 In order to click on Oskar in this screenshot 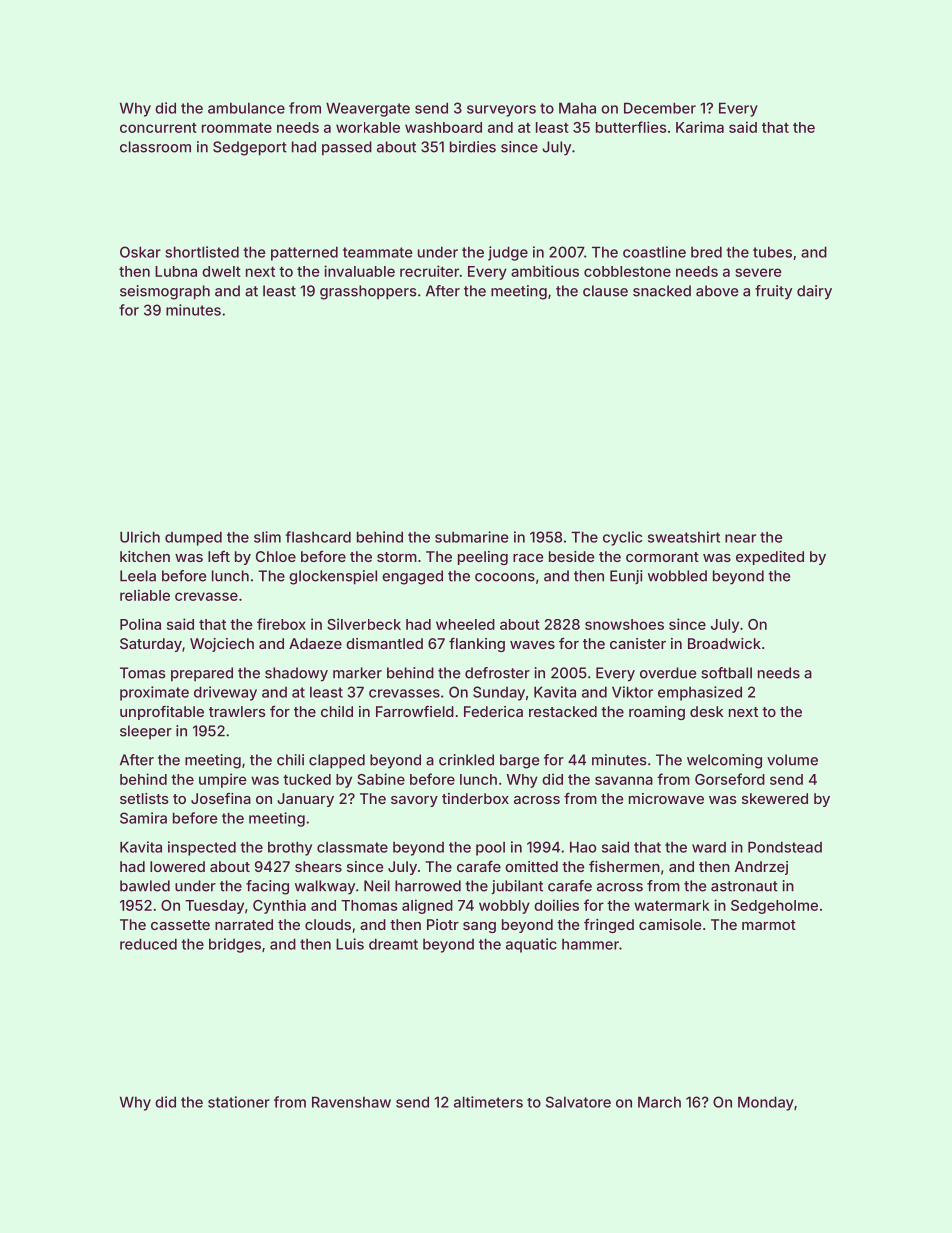, I will do `click(140, 252)`.
